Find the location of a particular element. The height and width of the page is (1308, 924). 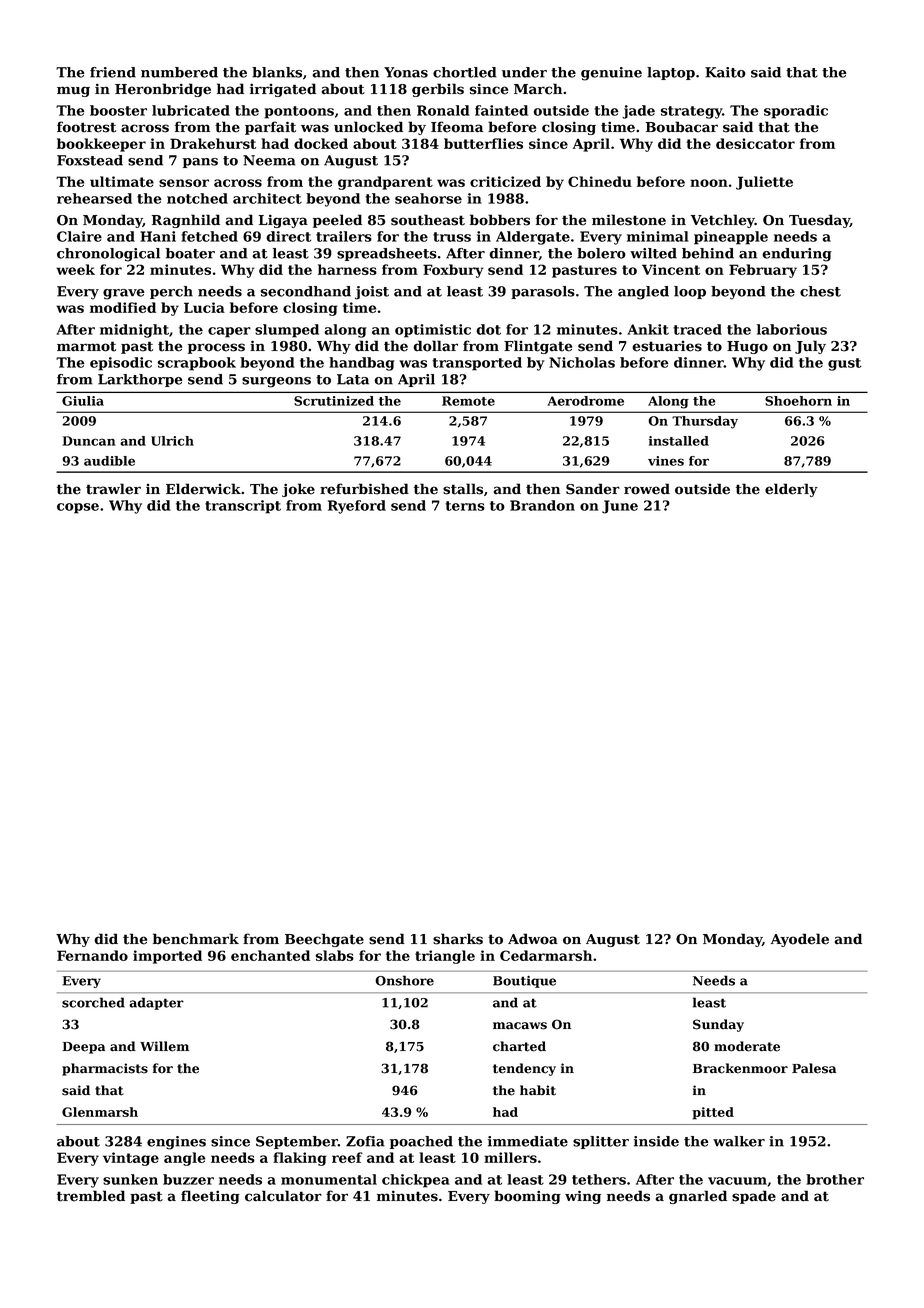

Kaito is located at coordinates (725, 72).
